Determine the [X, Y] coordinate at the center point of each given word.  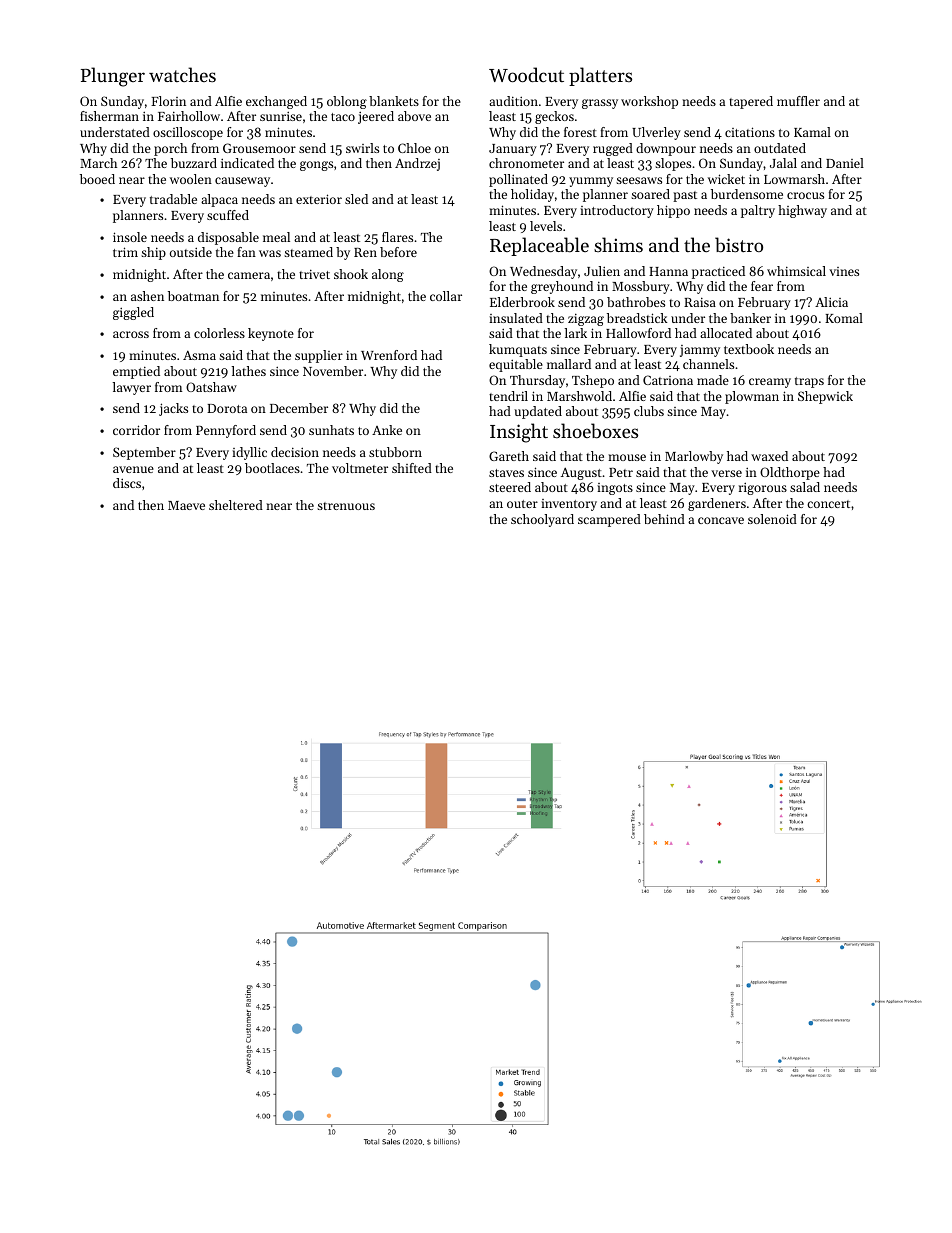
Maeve [186, 505]
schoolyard [542, 520]
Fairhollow [189, 116]
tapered [751, 102]
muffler [798, 101]
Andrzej [417, 164]
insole [130, 237]
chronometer [526, 163]
